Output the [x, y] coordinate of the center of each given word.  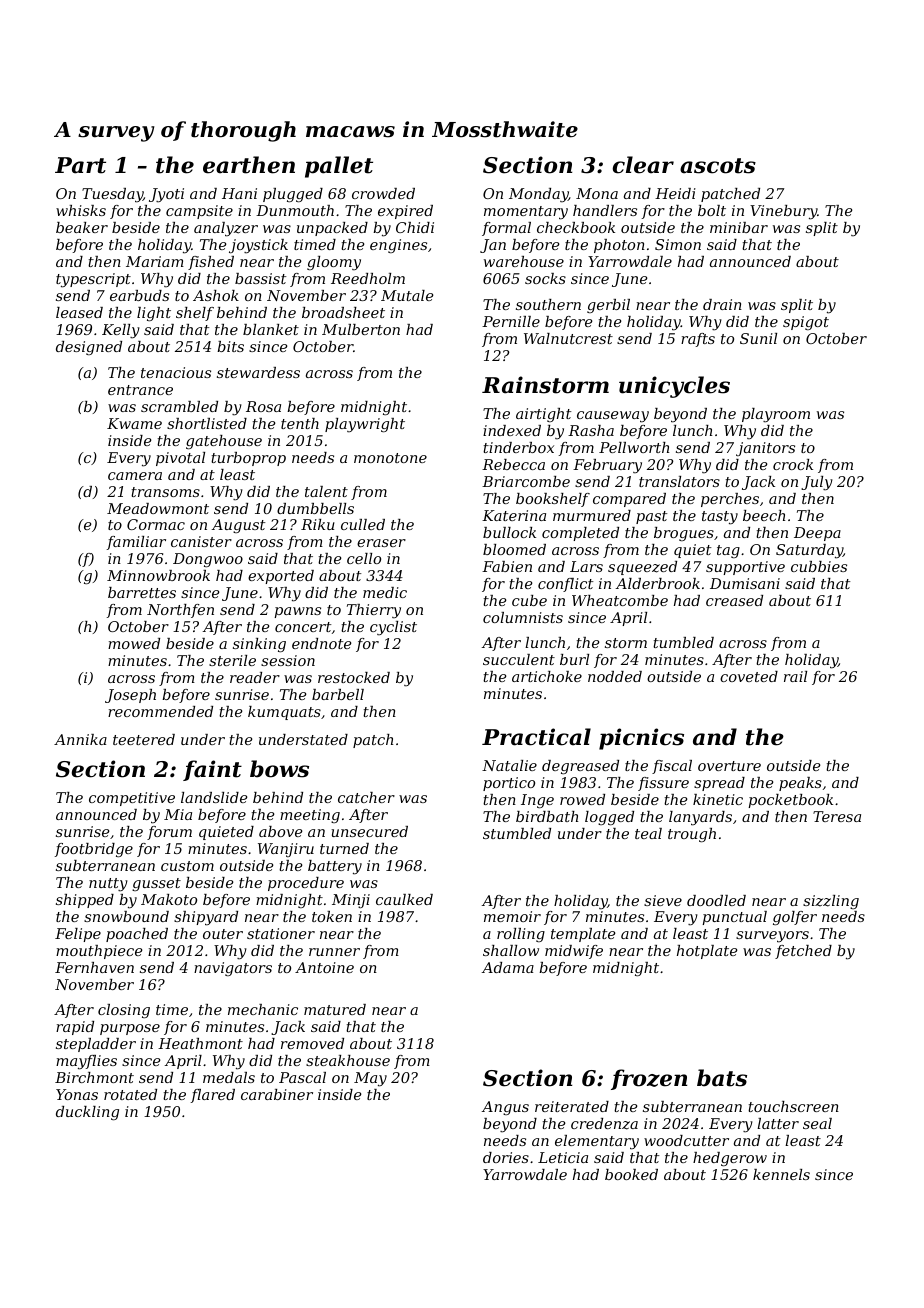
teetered [144, 739]
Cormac [156, 524]
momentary [526, 213]
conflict [565, 585]
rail [795, 676]
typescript [93, 280]
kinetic [718, 799]
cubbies [819, 566]
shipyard [206, 918]
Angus [505, 1108]
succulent [519, 659]
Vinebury [783, 212]
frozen [649, 1079]
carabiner [277, 1094]
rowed [582, 799]
